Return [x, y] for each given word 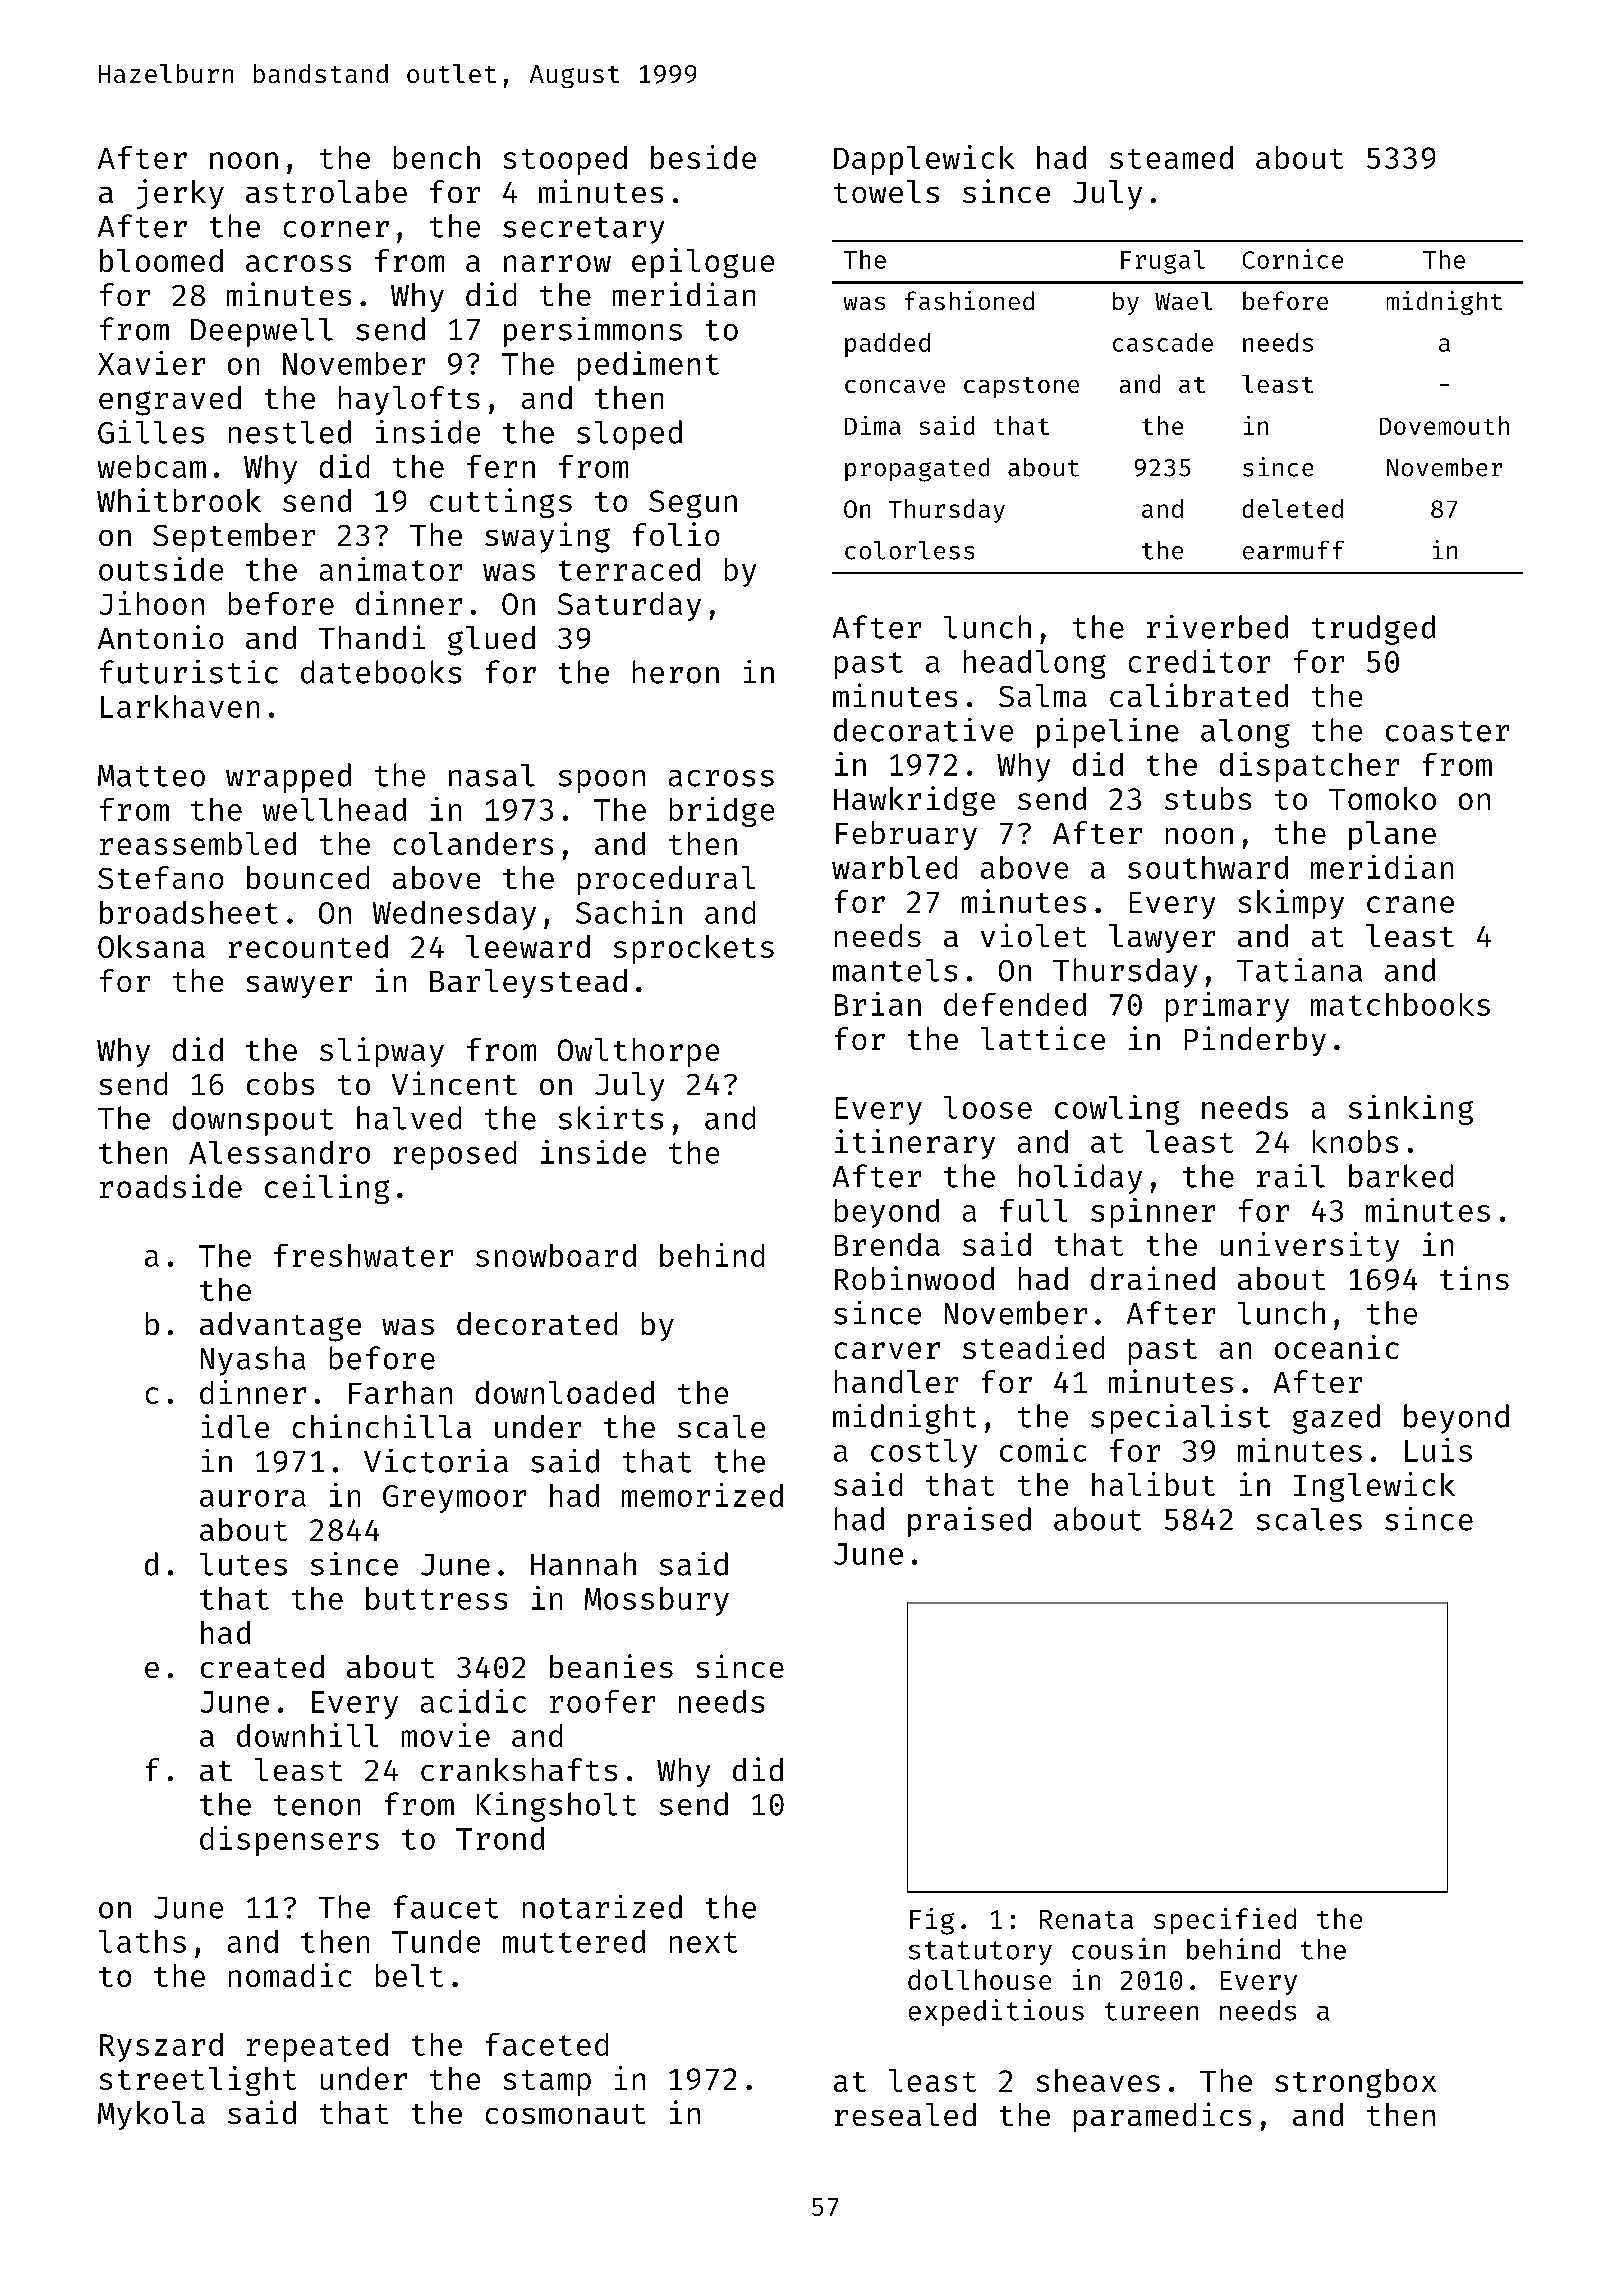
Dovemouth [1444, 425]
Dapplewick [924, 160]
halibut [1153, 1484]
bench [437, 157]
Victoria [436, 1461]
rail [1291, 1176]
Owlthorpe [638, 1052]
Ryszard [161, 2047]
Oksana [151, 946]
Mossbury [657, 1601]
